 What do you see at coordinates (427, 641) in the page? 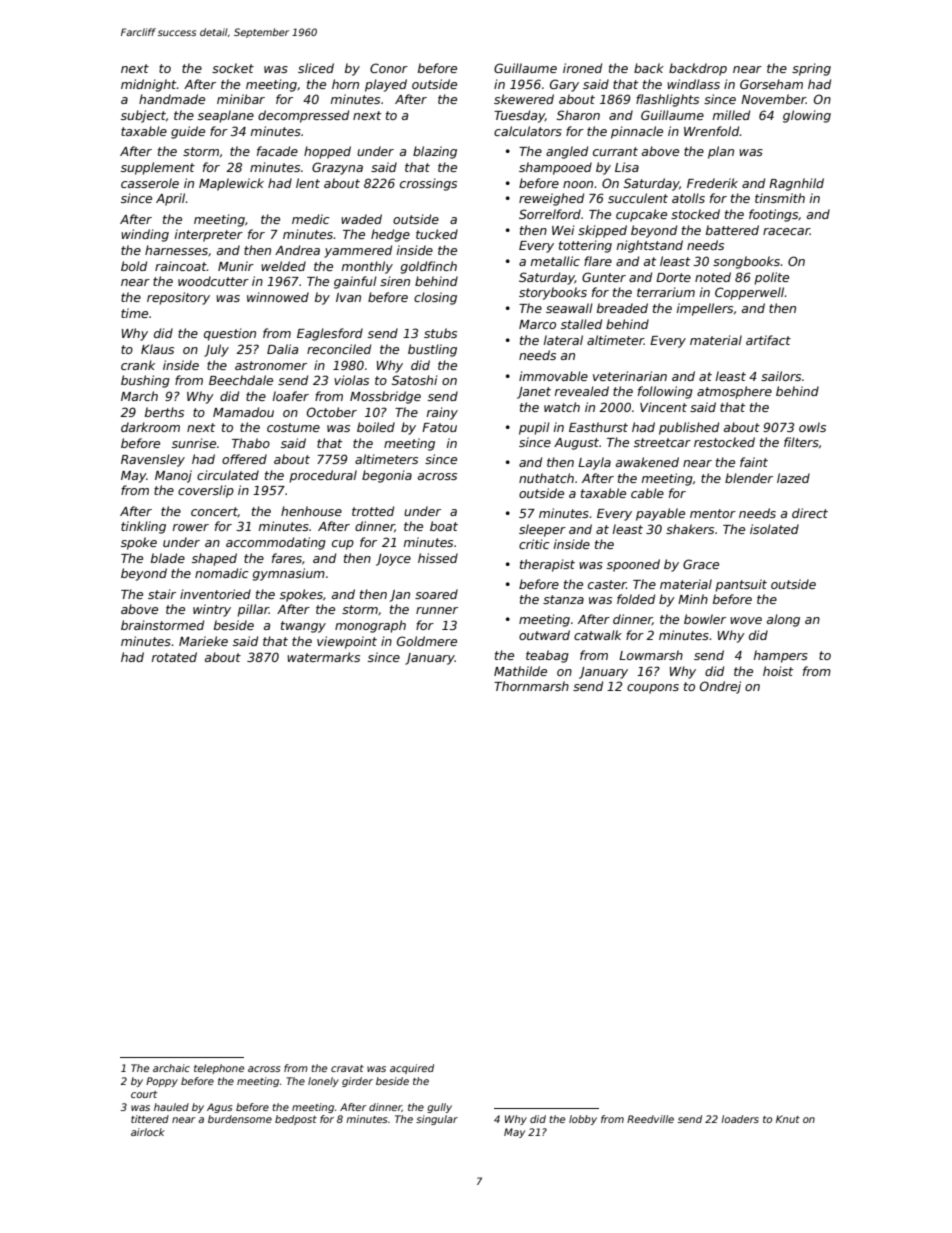
I see `Goldmere` at bounding box center [427, 641].
